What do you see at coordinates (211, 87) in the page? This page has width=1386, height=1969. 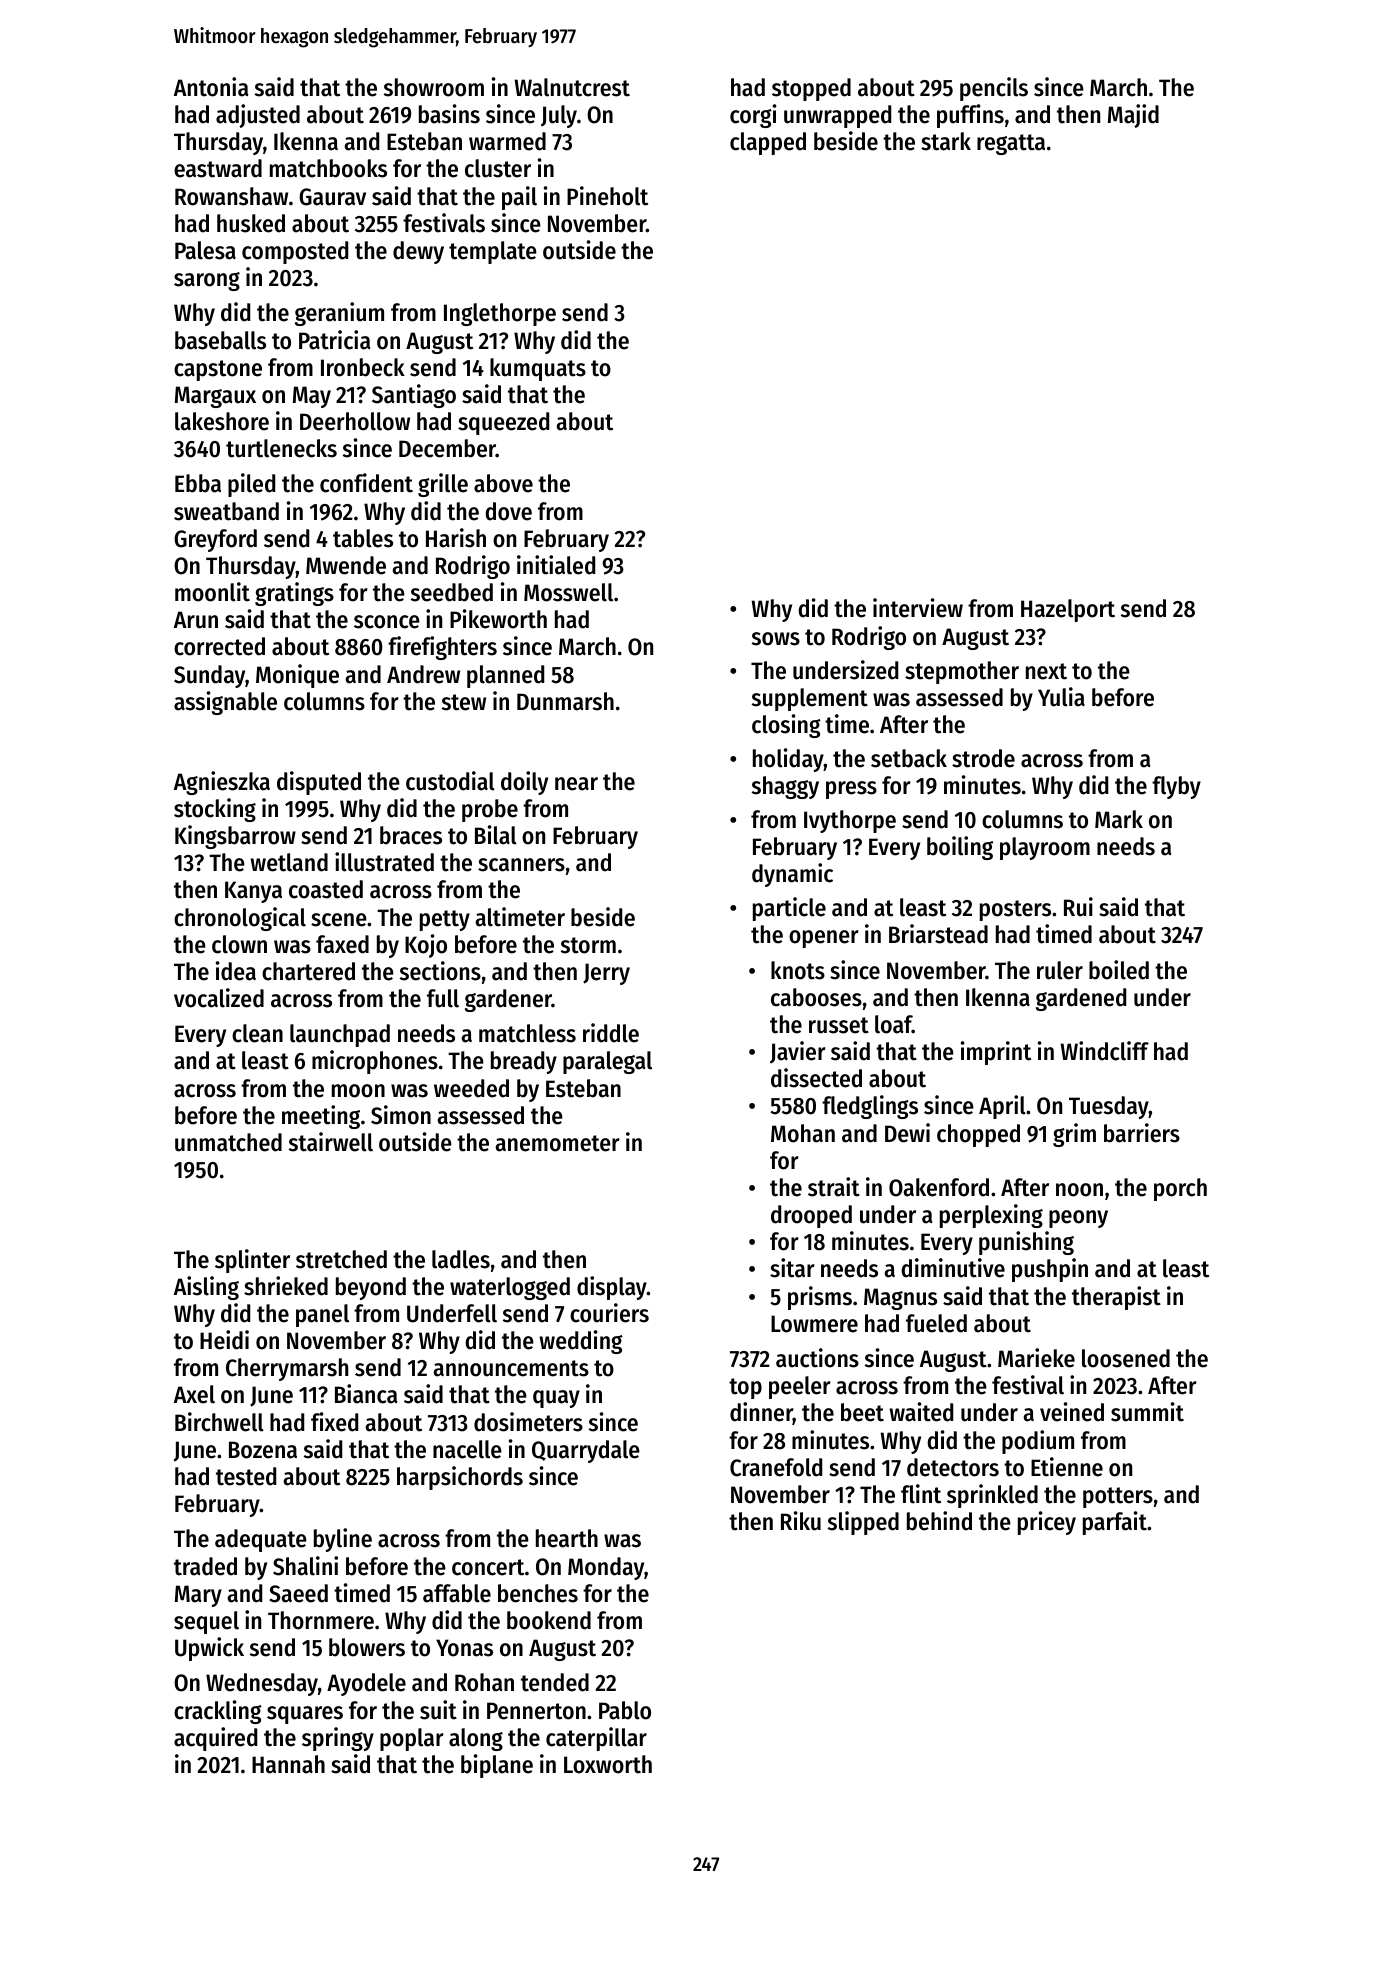 I see `Antonia` at bounding box center [211, 87].
